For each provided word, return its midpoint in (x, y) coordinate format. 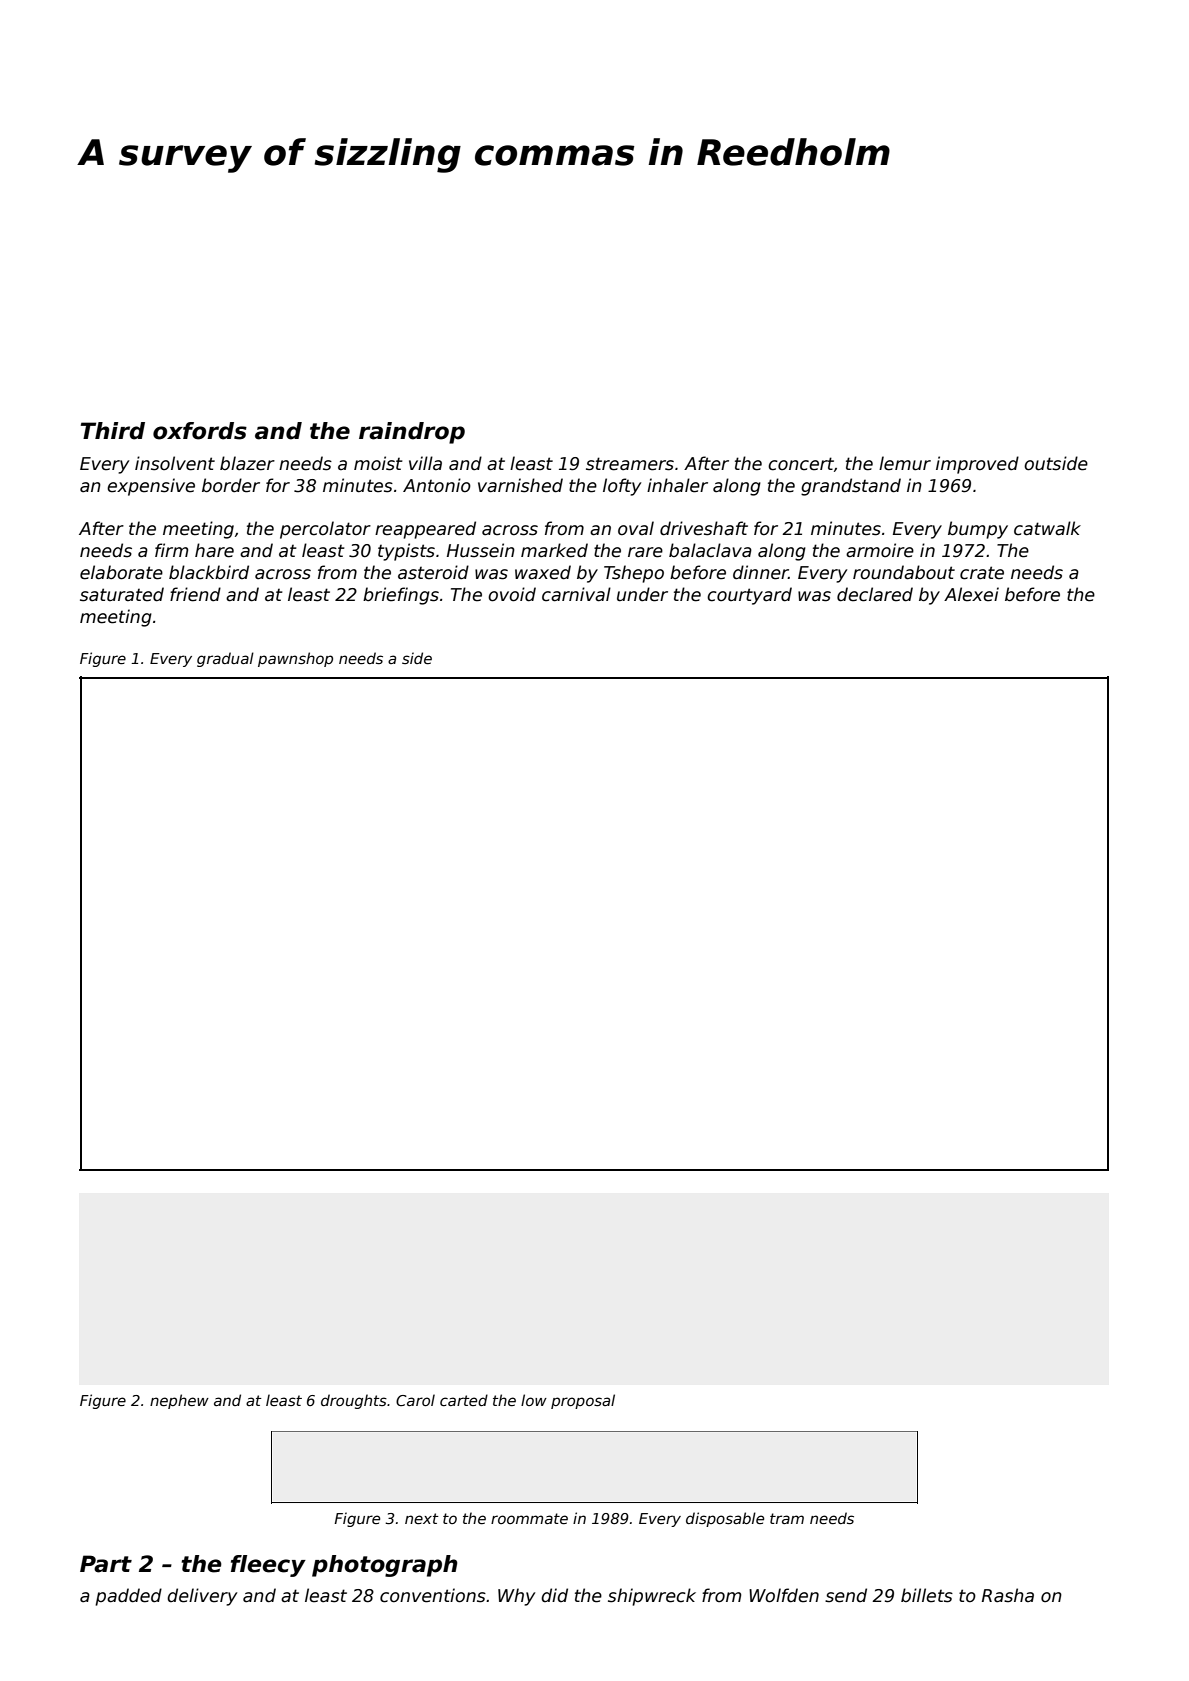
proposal (583, 1401)
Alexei (971, 594)
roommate (529, 1518)
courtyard (749, 596)
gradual (225, 659)
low (534, 1400)
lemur (905, 463)
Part (106, 1564)
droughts (354, 1401)
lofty (622, 487)
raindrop (412, 433)
